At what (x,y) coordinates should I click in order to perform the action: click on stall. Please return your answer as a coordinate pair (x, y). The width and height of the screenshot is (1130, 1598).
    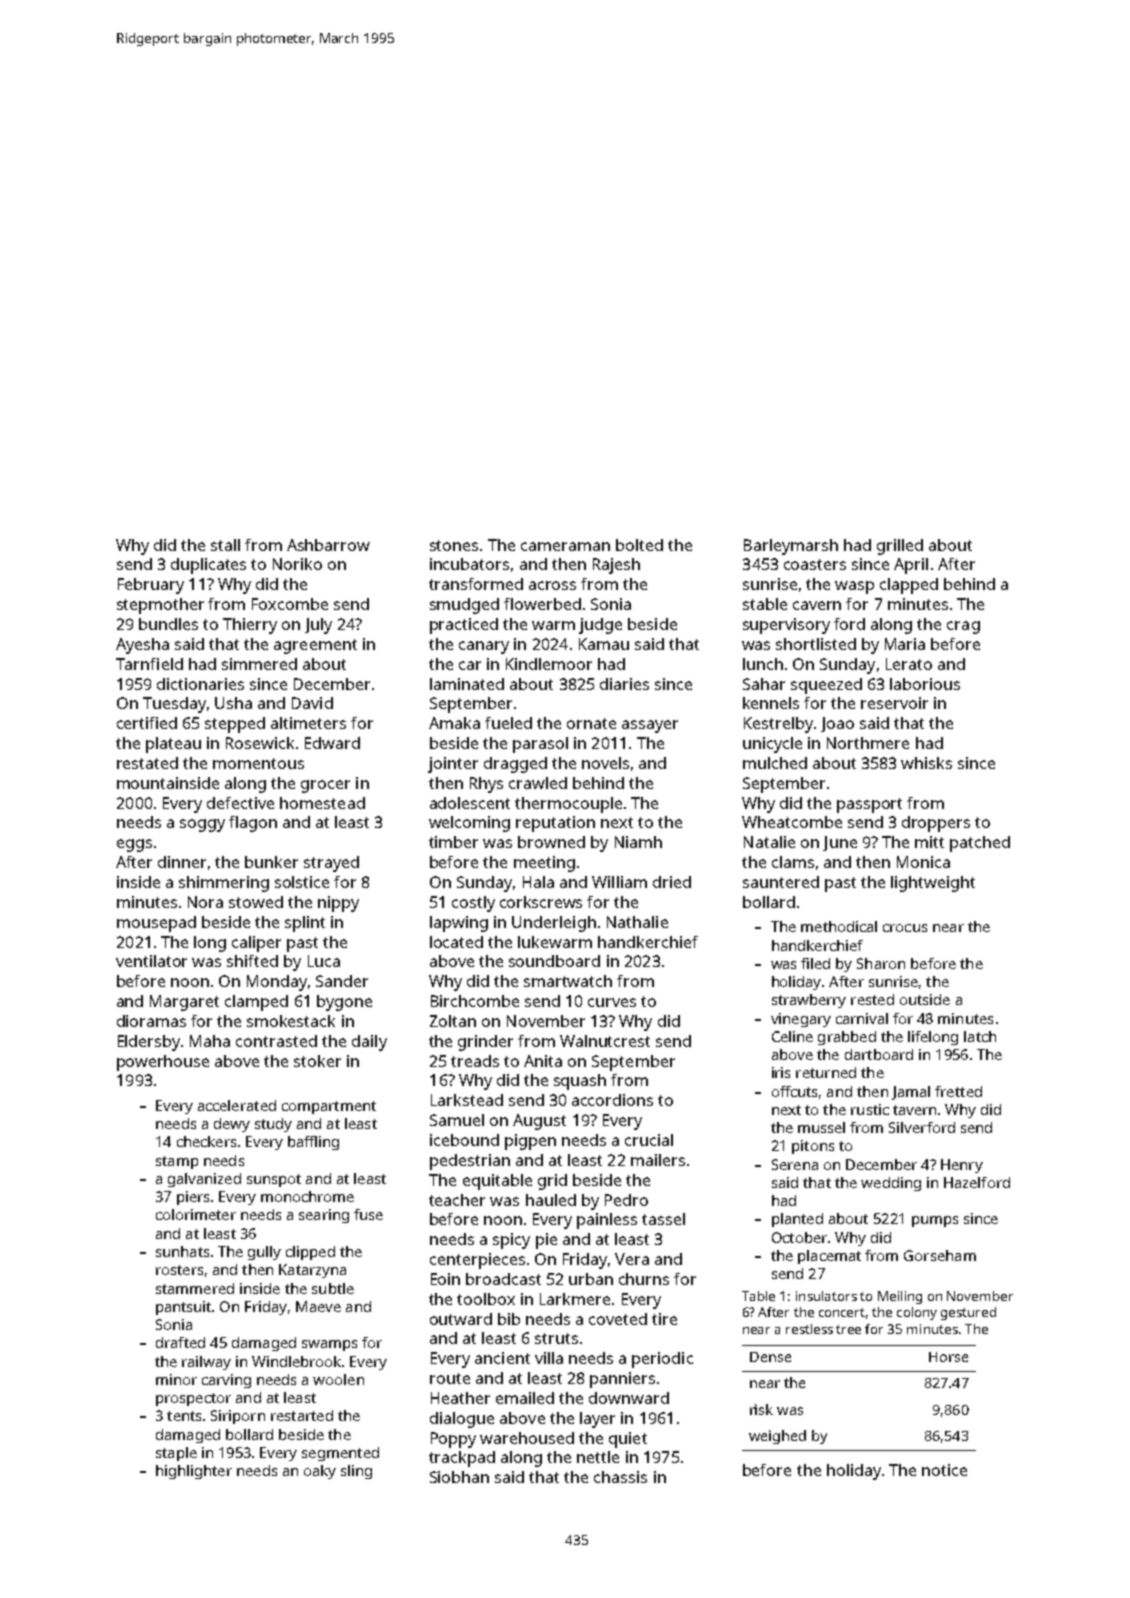
    Looking at the image, I should click on (225, 545).
